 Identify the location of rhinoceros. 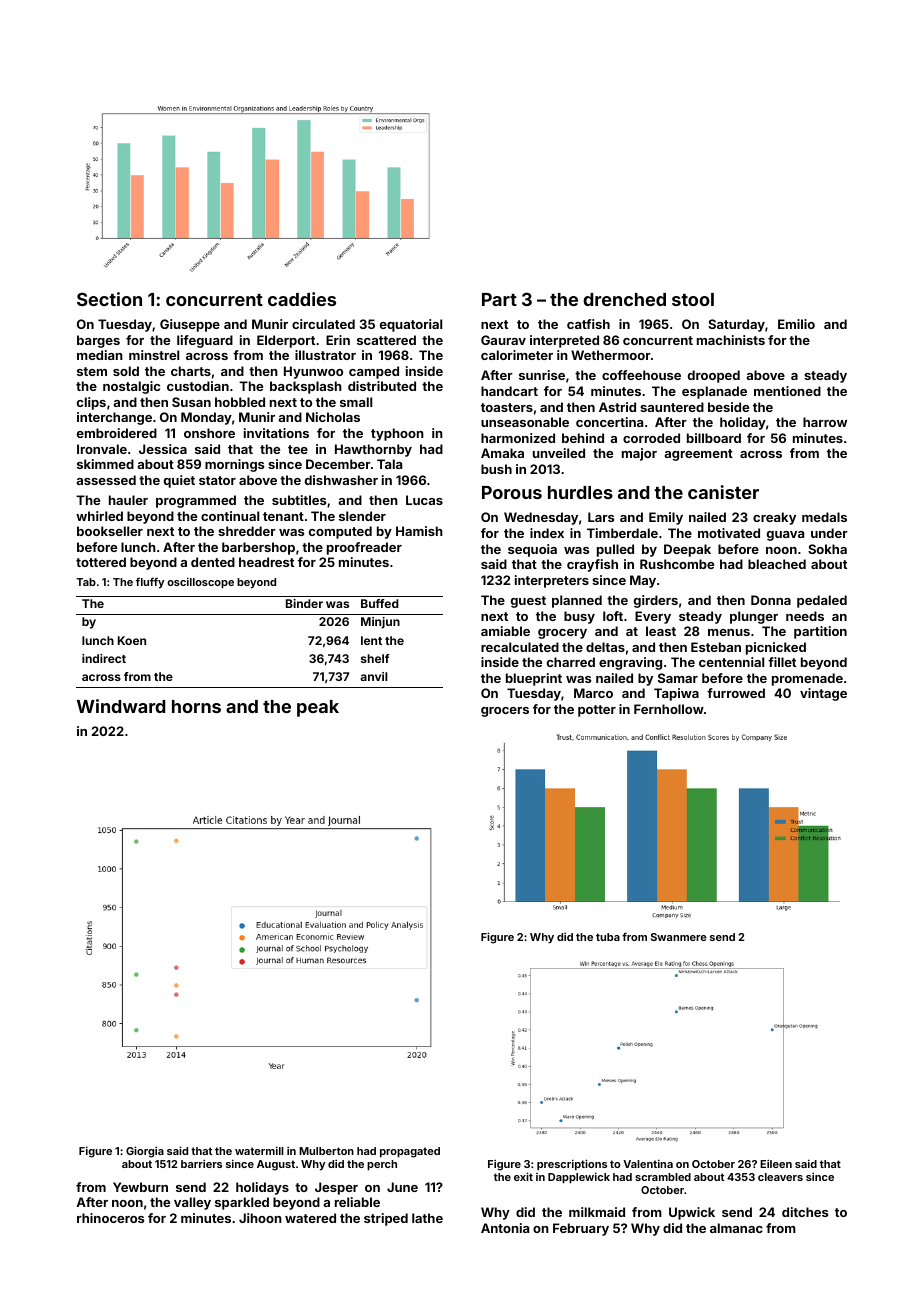
(110, 1218).
